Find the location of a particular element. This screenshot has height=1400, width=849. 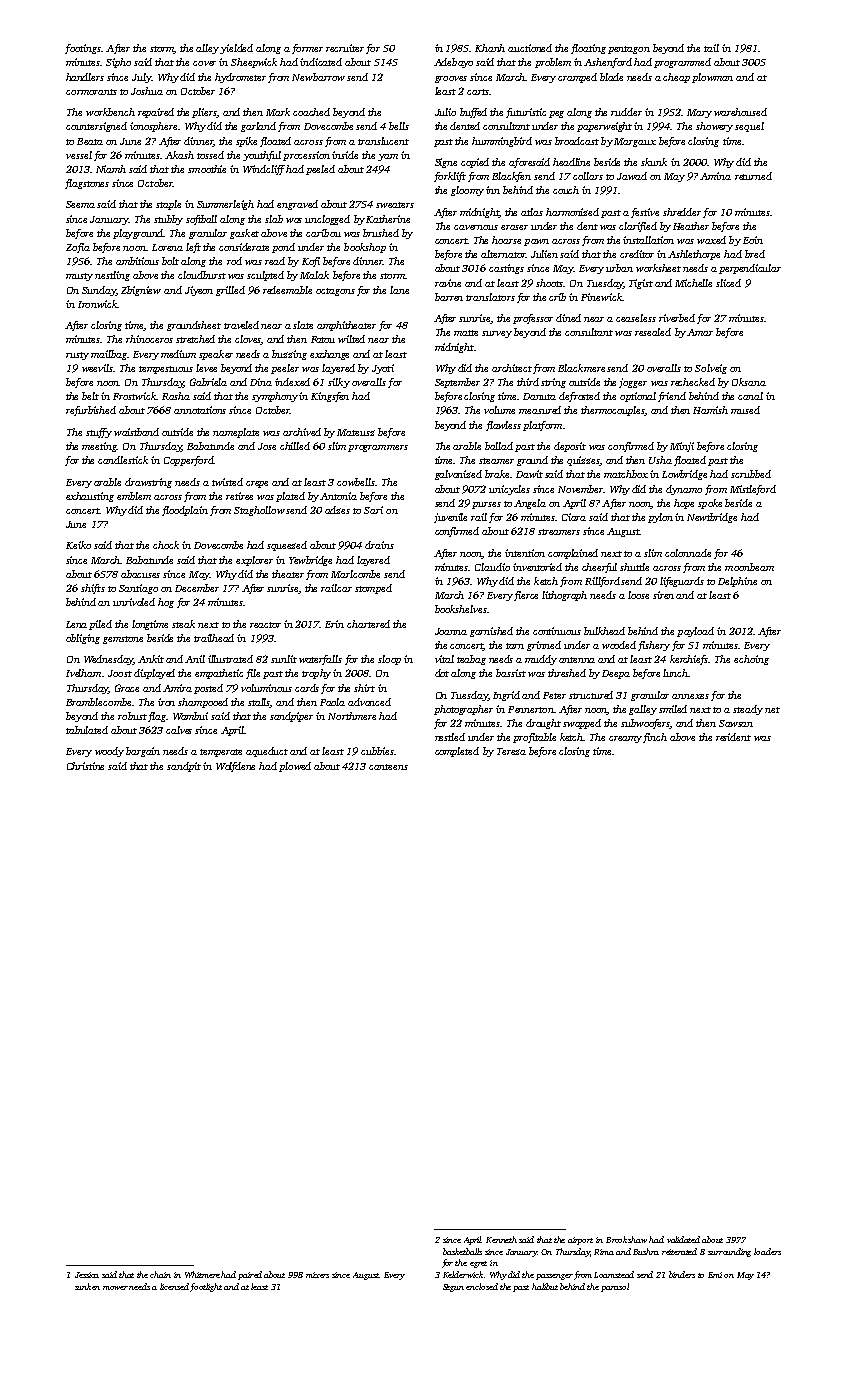

parasol is located at coordinates (615, 1287).
